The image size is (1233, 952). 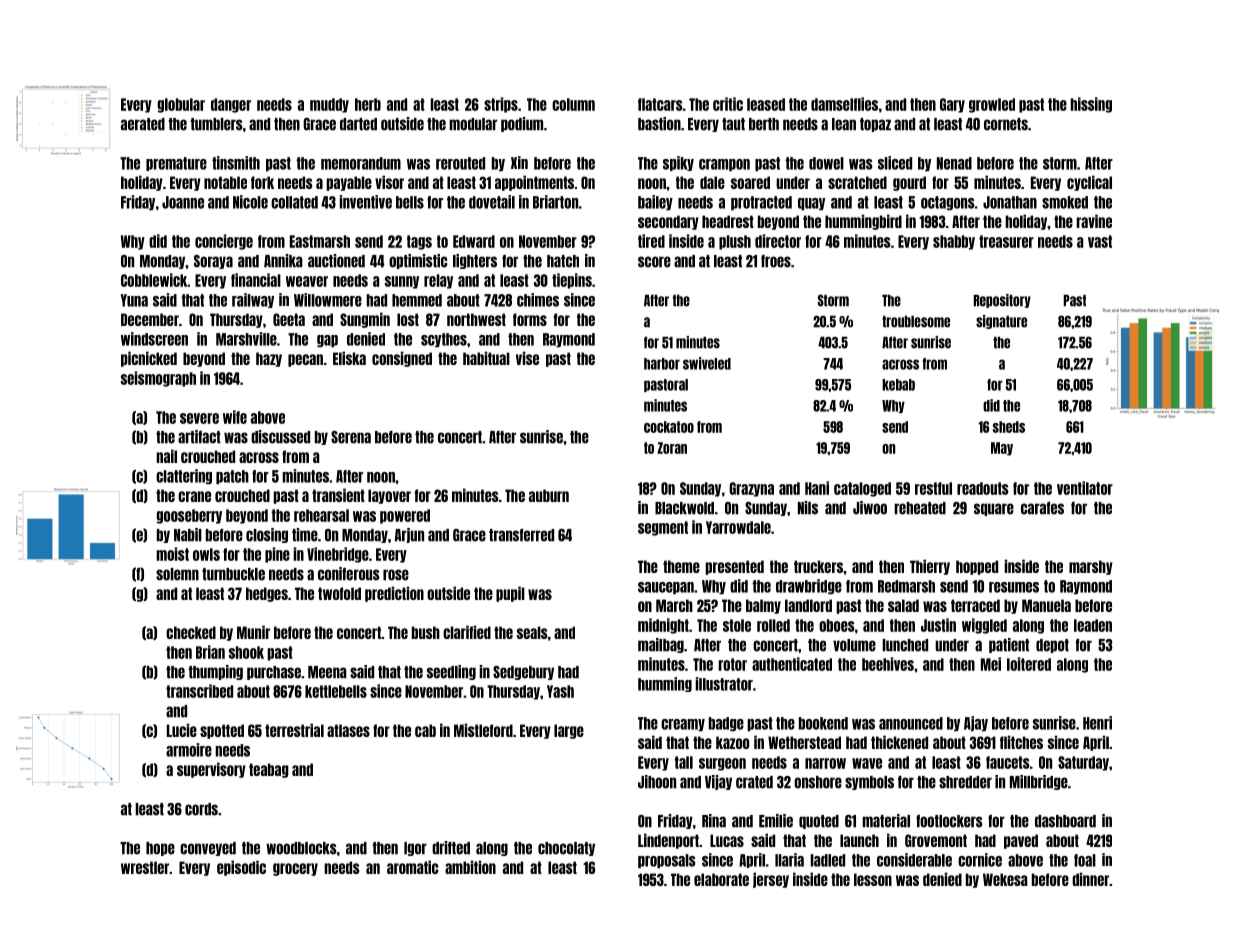 What do you see at coordinates (181, 105) in the document?
I see `globular` at bounding box center [181, 105].
